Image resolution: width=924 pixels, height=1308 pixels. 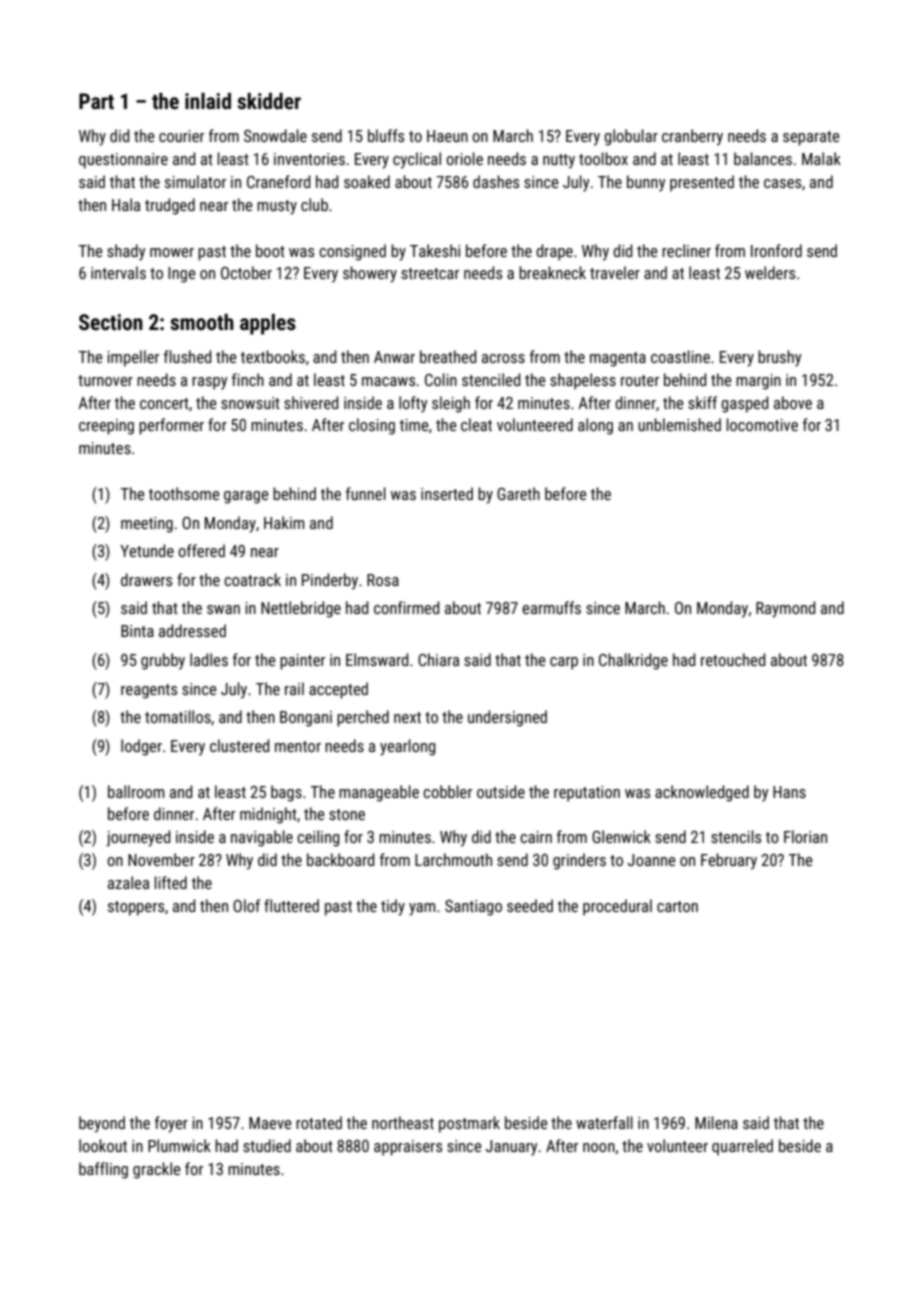 What do you see at coordinates (136, 908) in the document?
I see `stoppers` at bounding box center [136, 908].
